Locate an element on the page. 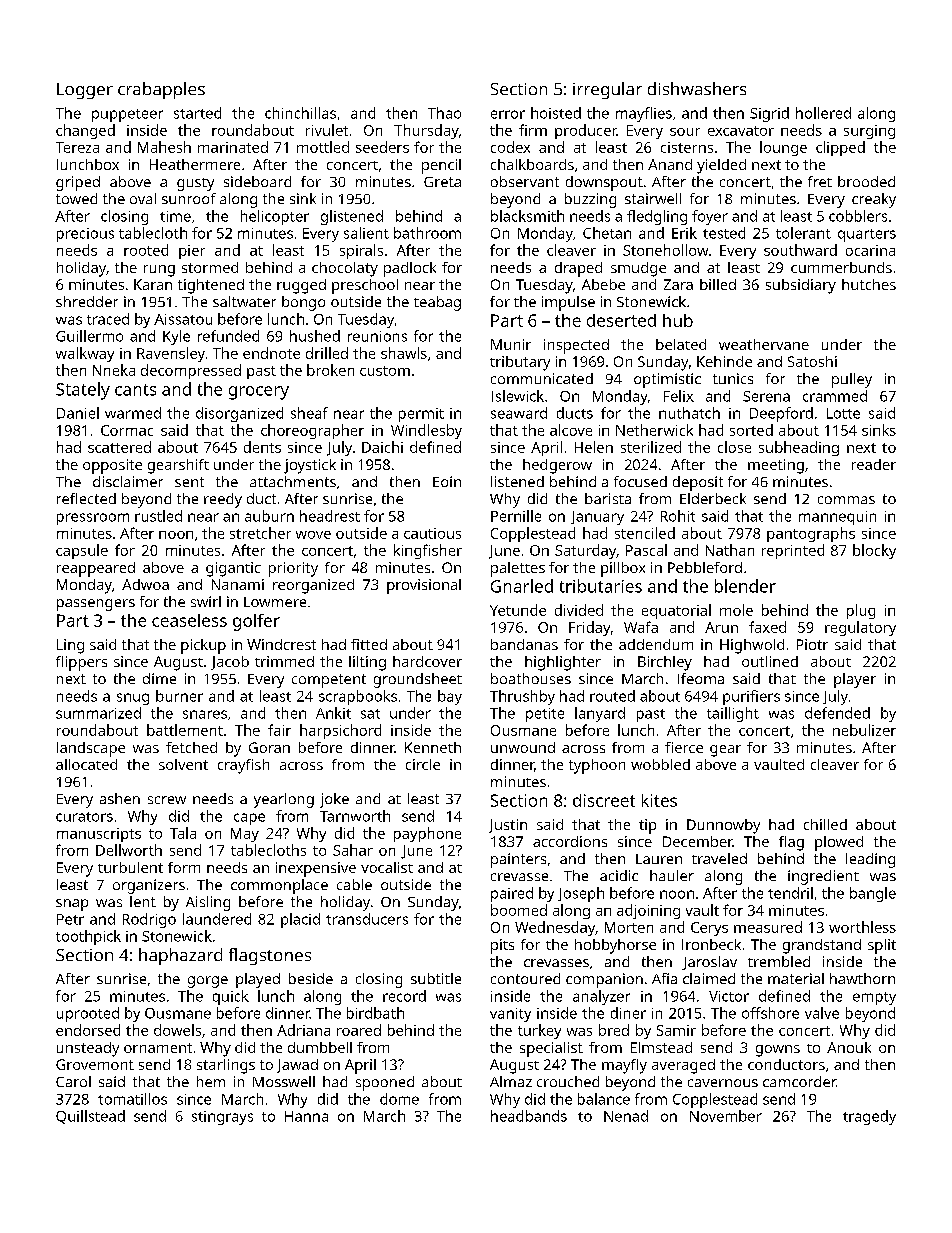 The width and height of the document is (952, 1233). bay is located at coordinates (450, 697).
